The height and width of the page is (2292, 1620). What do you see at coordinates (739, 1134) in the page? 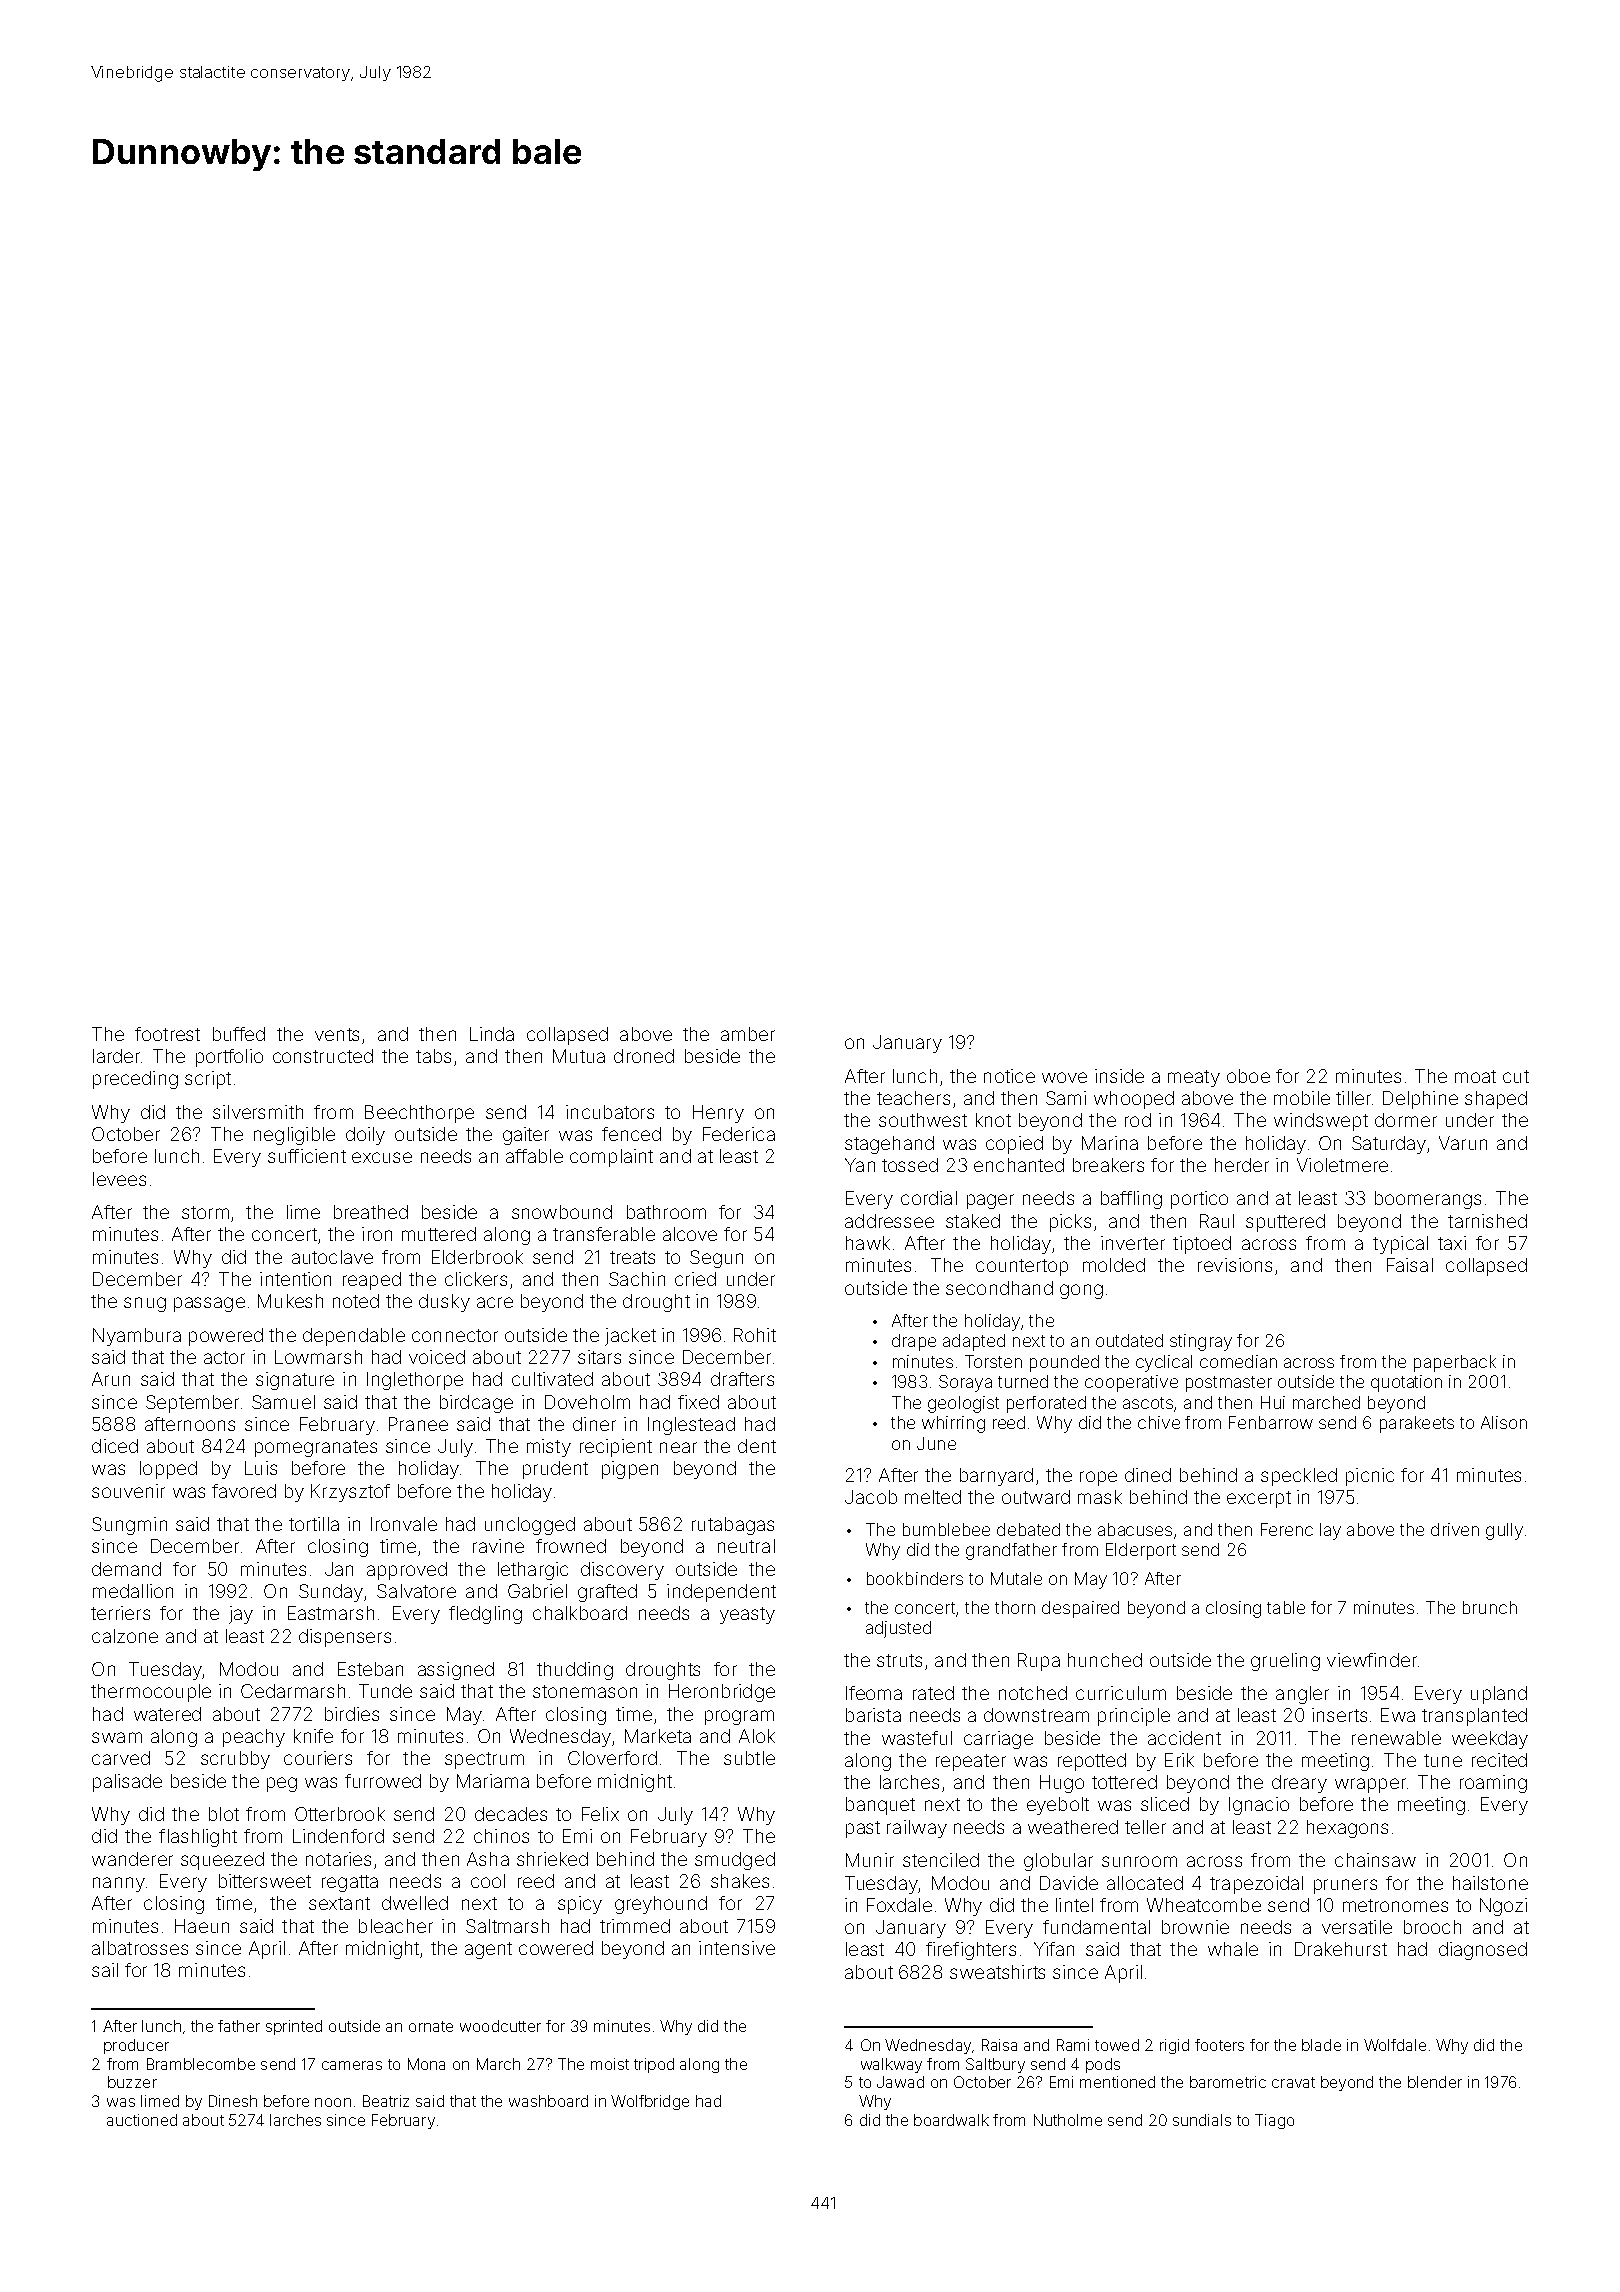
I see `Federica` at bounding box center [739, 1134].
